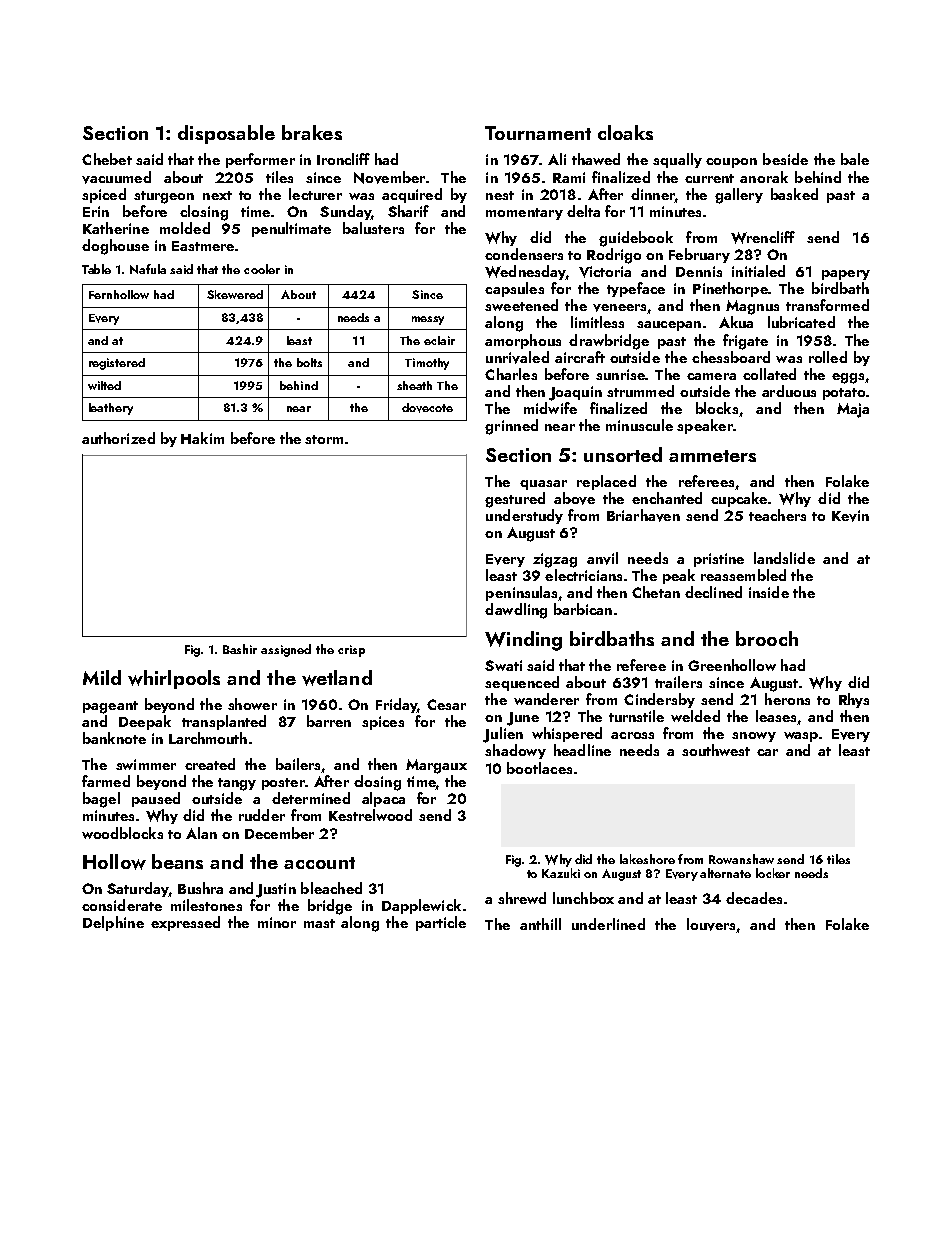 The width and height of the page is (952, 1233). I want to click on Chebet, so click(107, 159).
